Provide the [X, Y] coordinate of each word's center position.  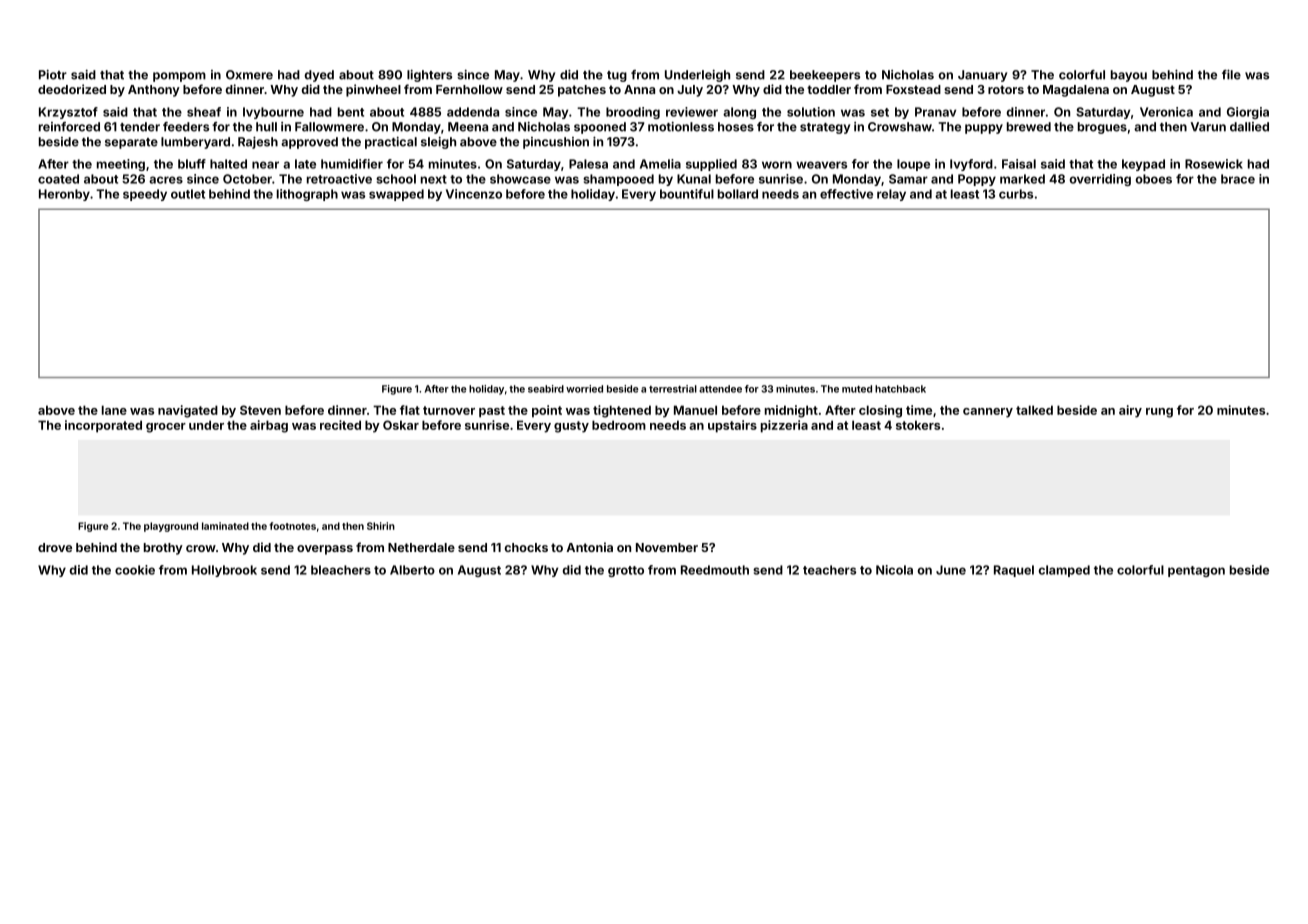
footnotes [292, 526]
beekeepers [825, 76]
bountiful [687, 194]
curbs [1016, 194]
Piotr [53, 75]
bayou [1129, 76]
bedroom [619, 425]
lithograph [307, 195]
